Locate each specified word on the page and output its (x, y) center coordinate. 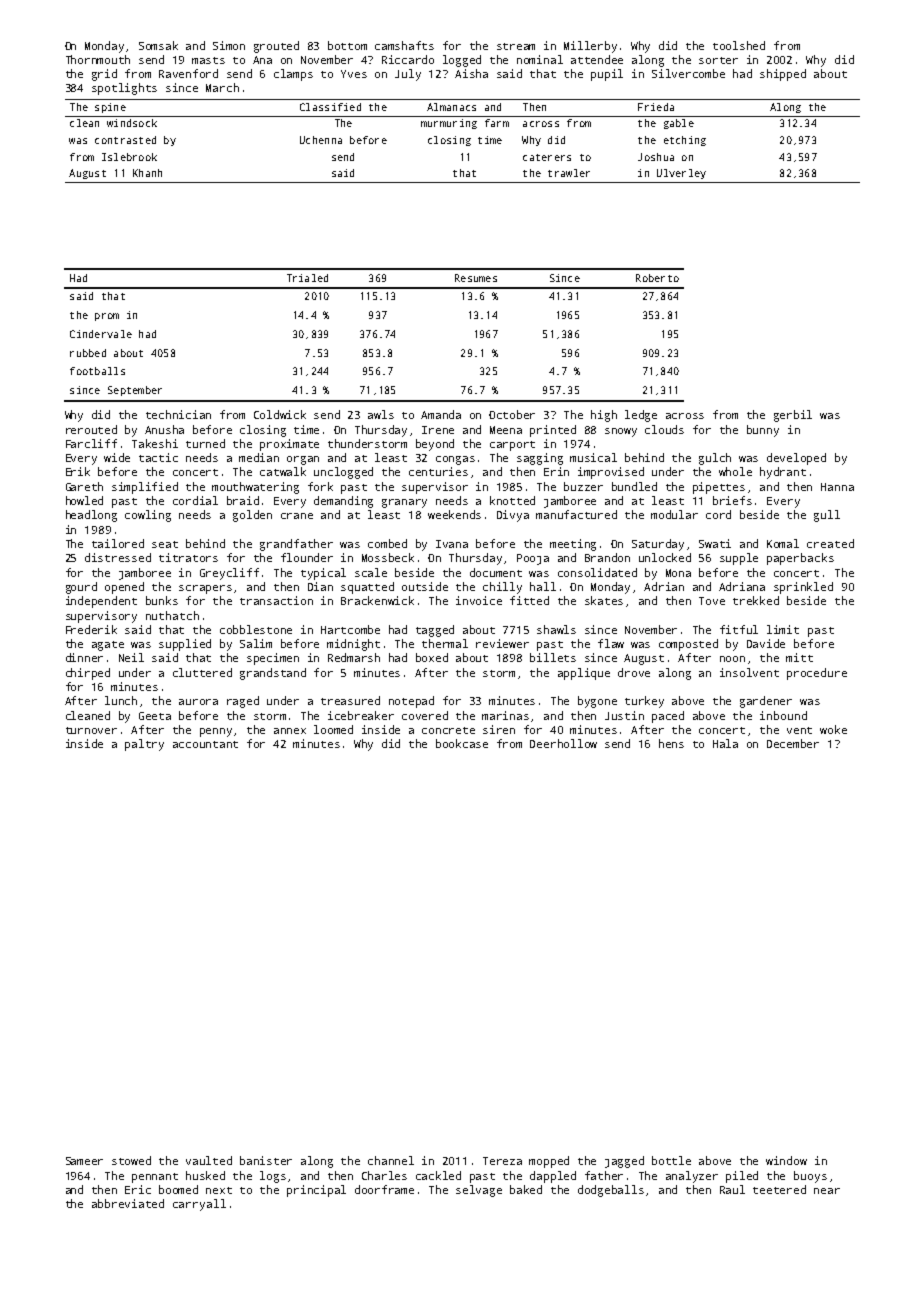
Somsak (158, 45)
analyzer (692, 1177)
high (604, 416)
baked (526, 1189)
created (830, 543)
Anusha (164, 429)
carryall (199, 1205)
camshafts (404, 45)
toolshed (739, 45)
